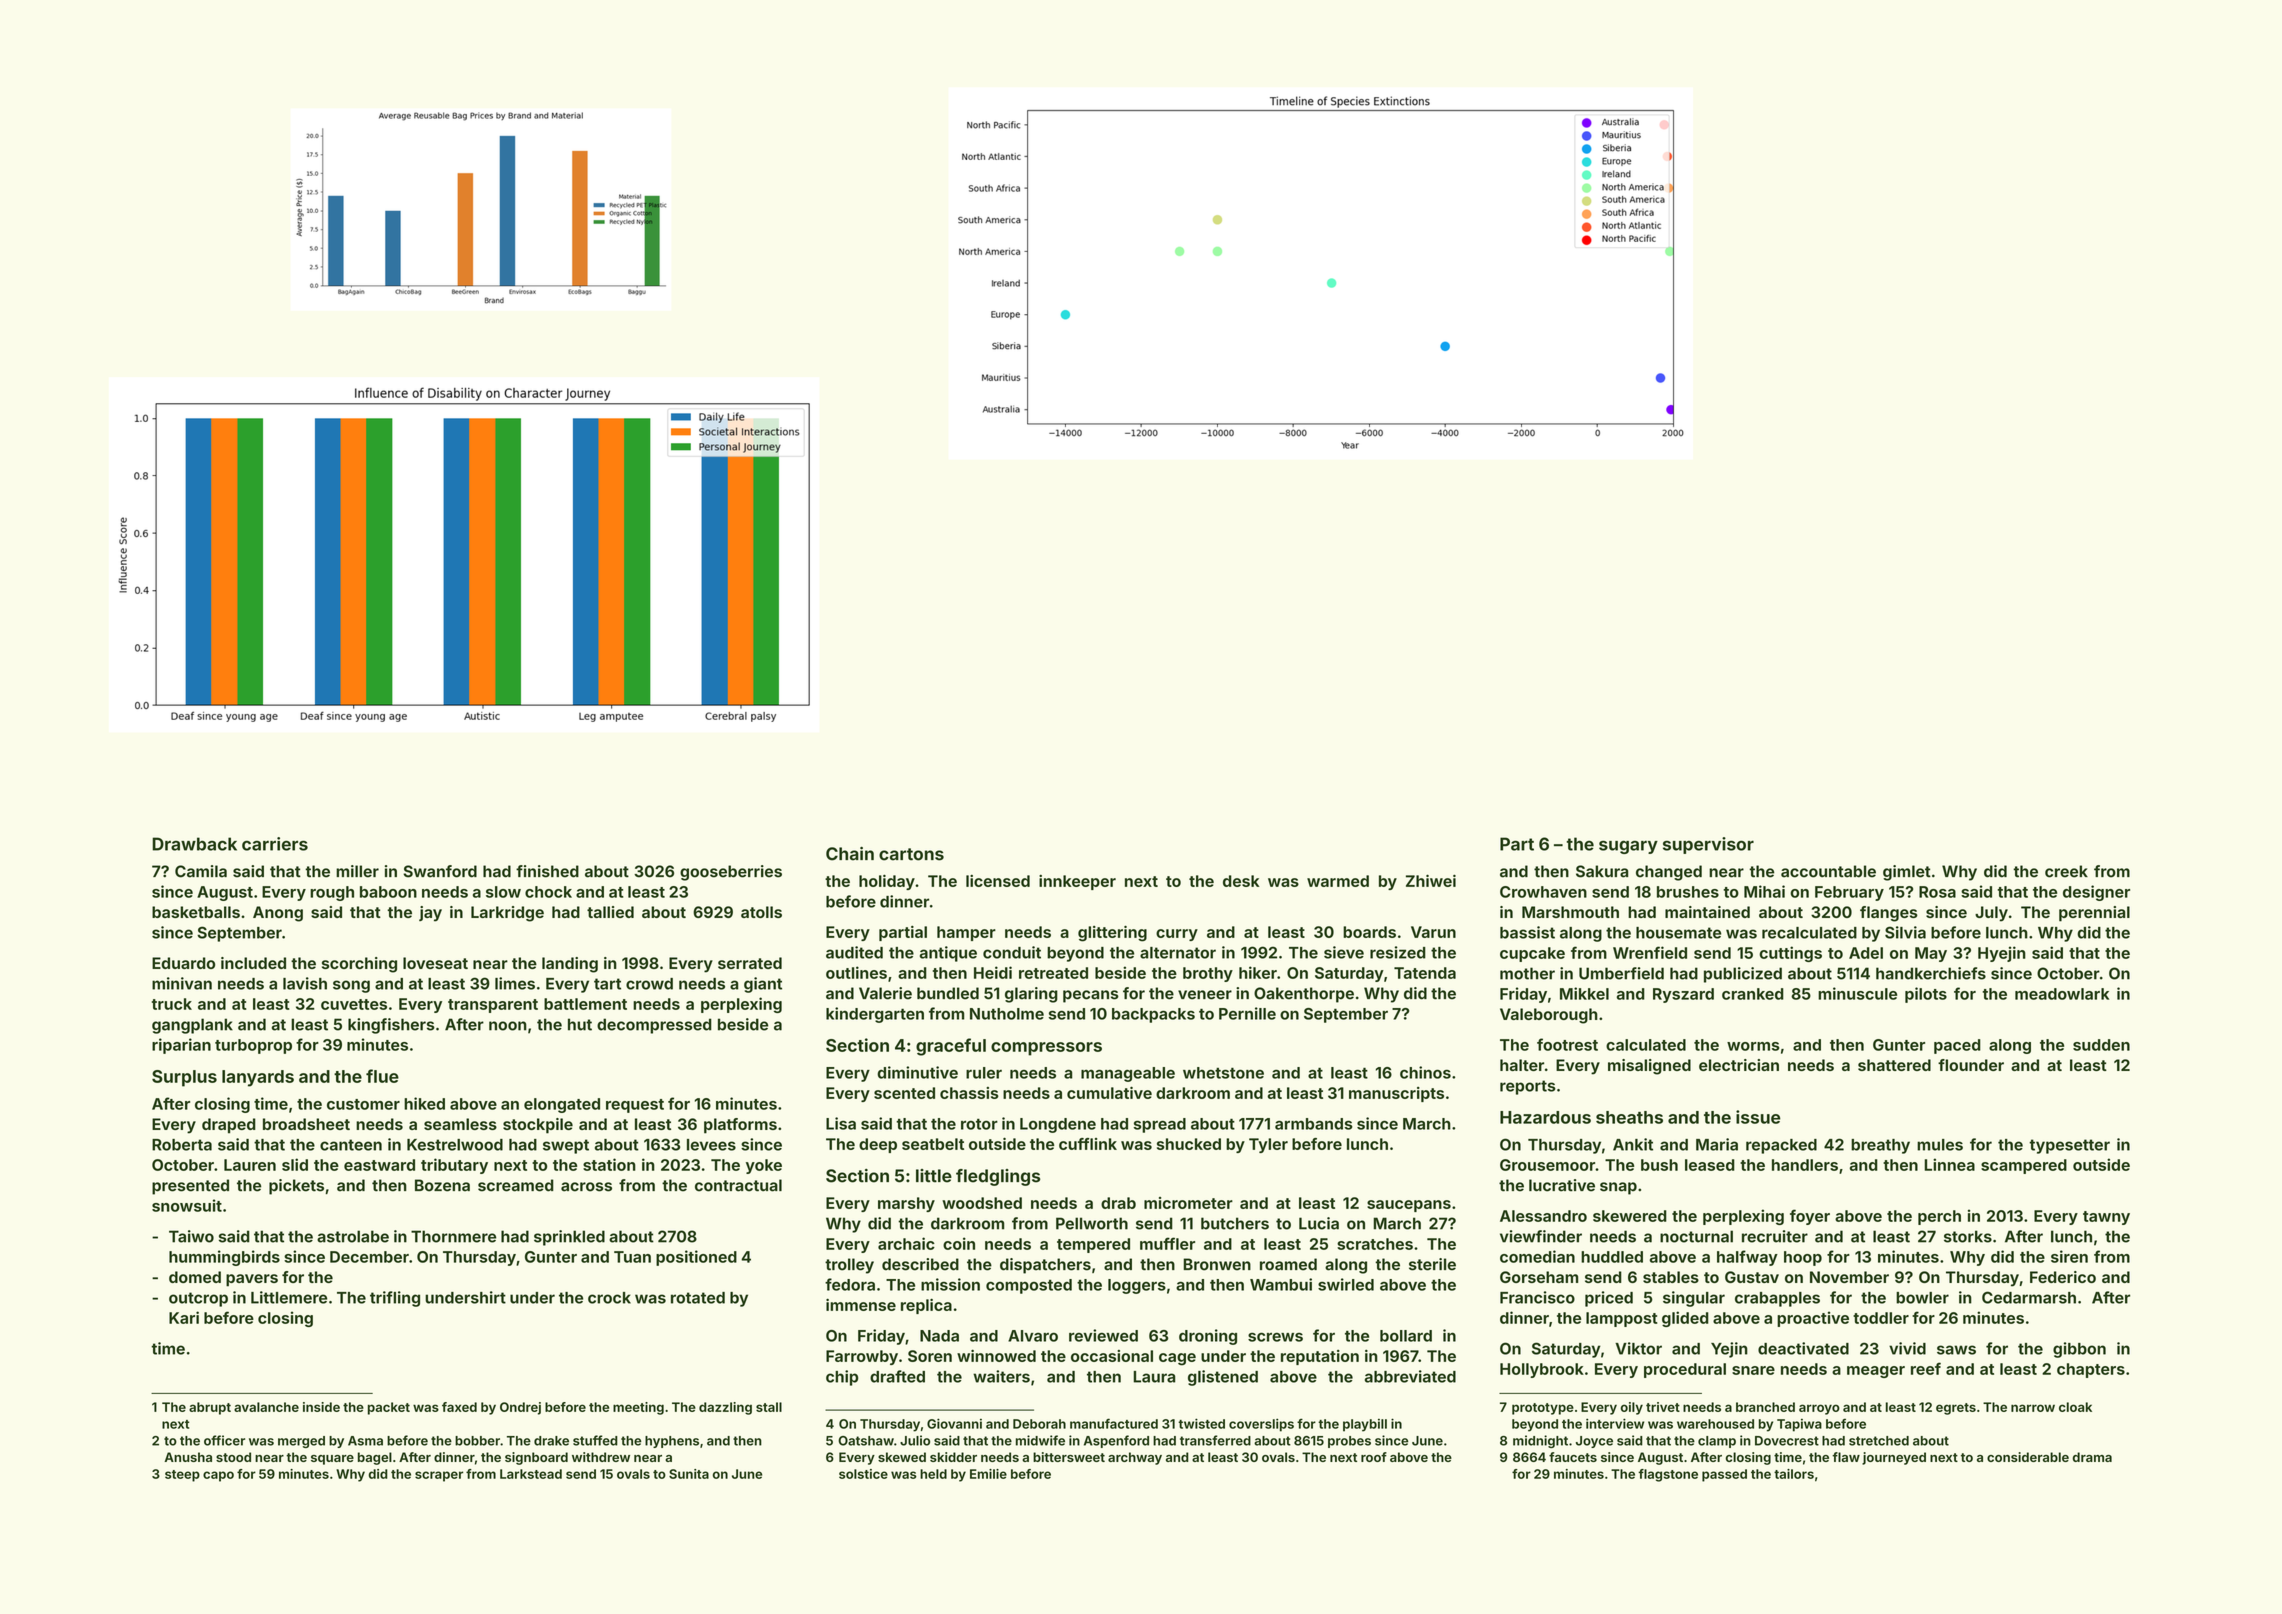 The image size is (2282, 1614). Describe the element at coordinates (2091, 1370) in the page. I see `chapters` at that location.
